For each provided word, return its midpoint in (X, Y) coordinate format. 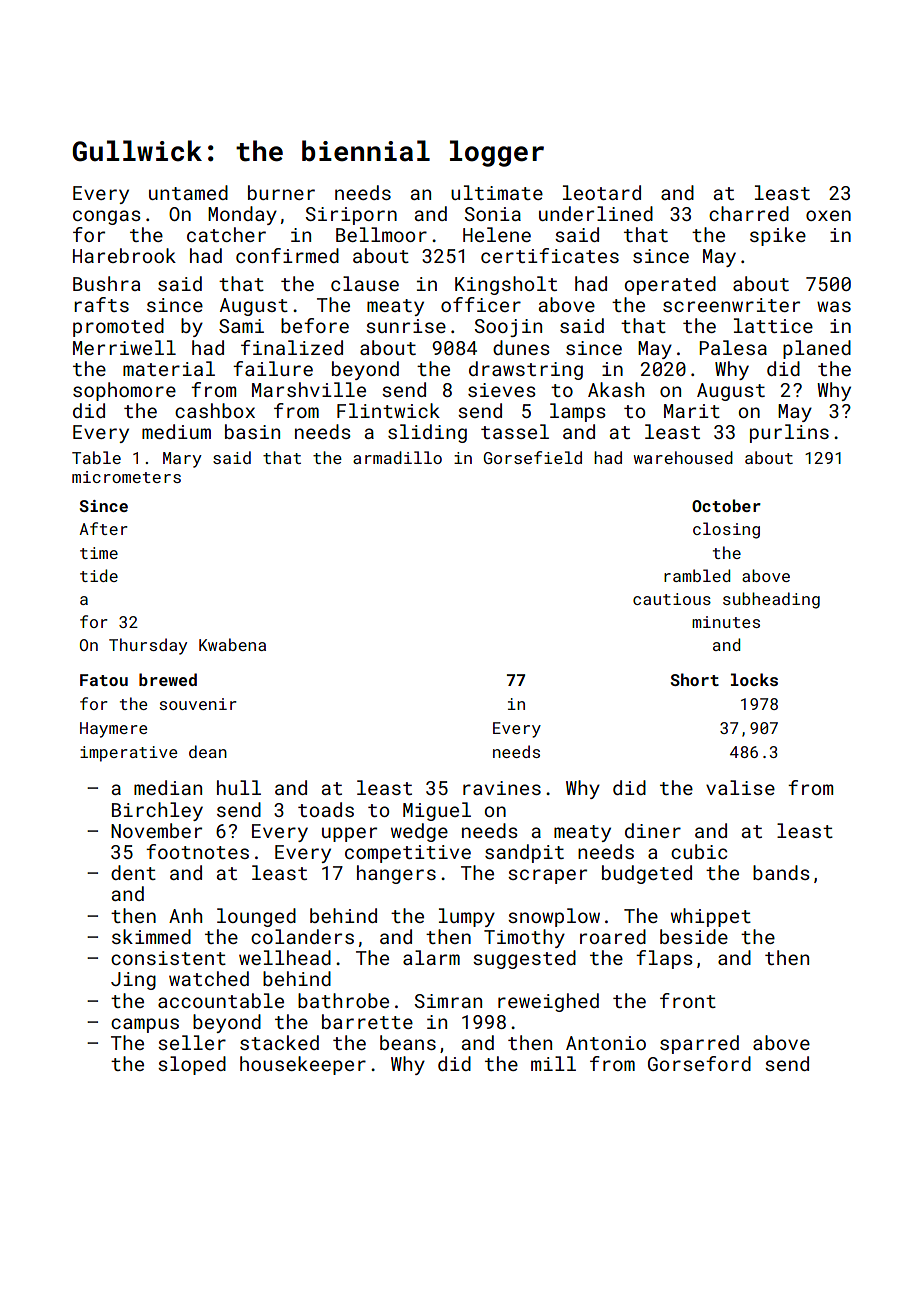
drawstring (526, 370)
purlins (789, 433)
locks (754, 679)
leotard (602, 192)
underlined (596, 213)
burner (281, 192)
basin (252, 431)
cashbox (215, 410)
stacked (279, 1042)
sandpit (524, 853)
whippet (711, 917)
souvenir (198, 704)
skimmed (151, 936)
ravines (502, 788)
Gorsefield (532, 457)
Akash (616, 389)
